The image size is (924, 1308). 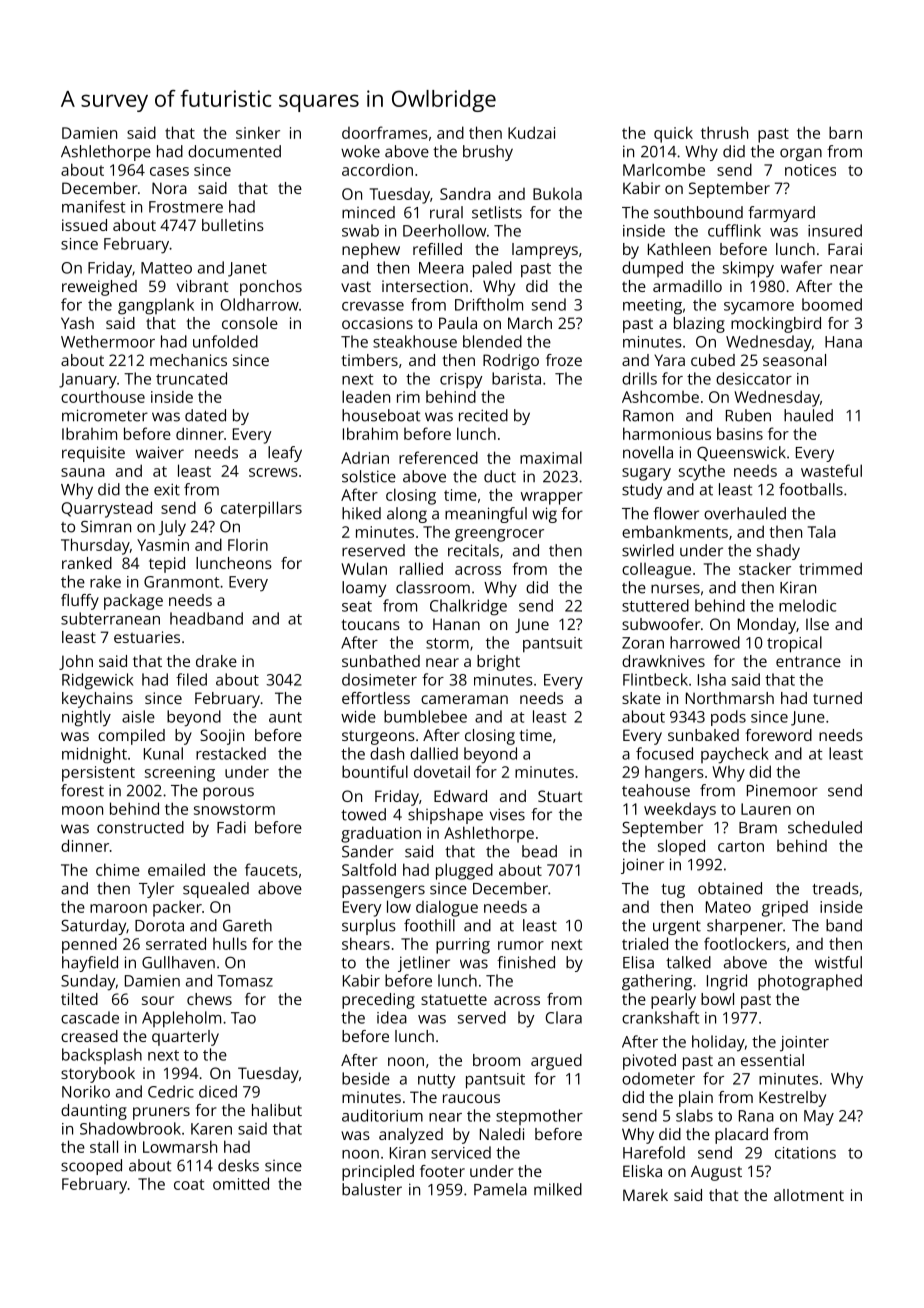 What do you see at coordinates (794, 644) in the screenshot?
I see `tropical` at bounding box center [794, 644].
